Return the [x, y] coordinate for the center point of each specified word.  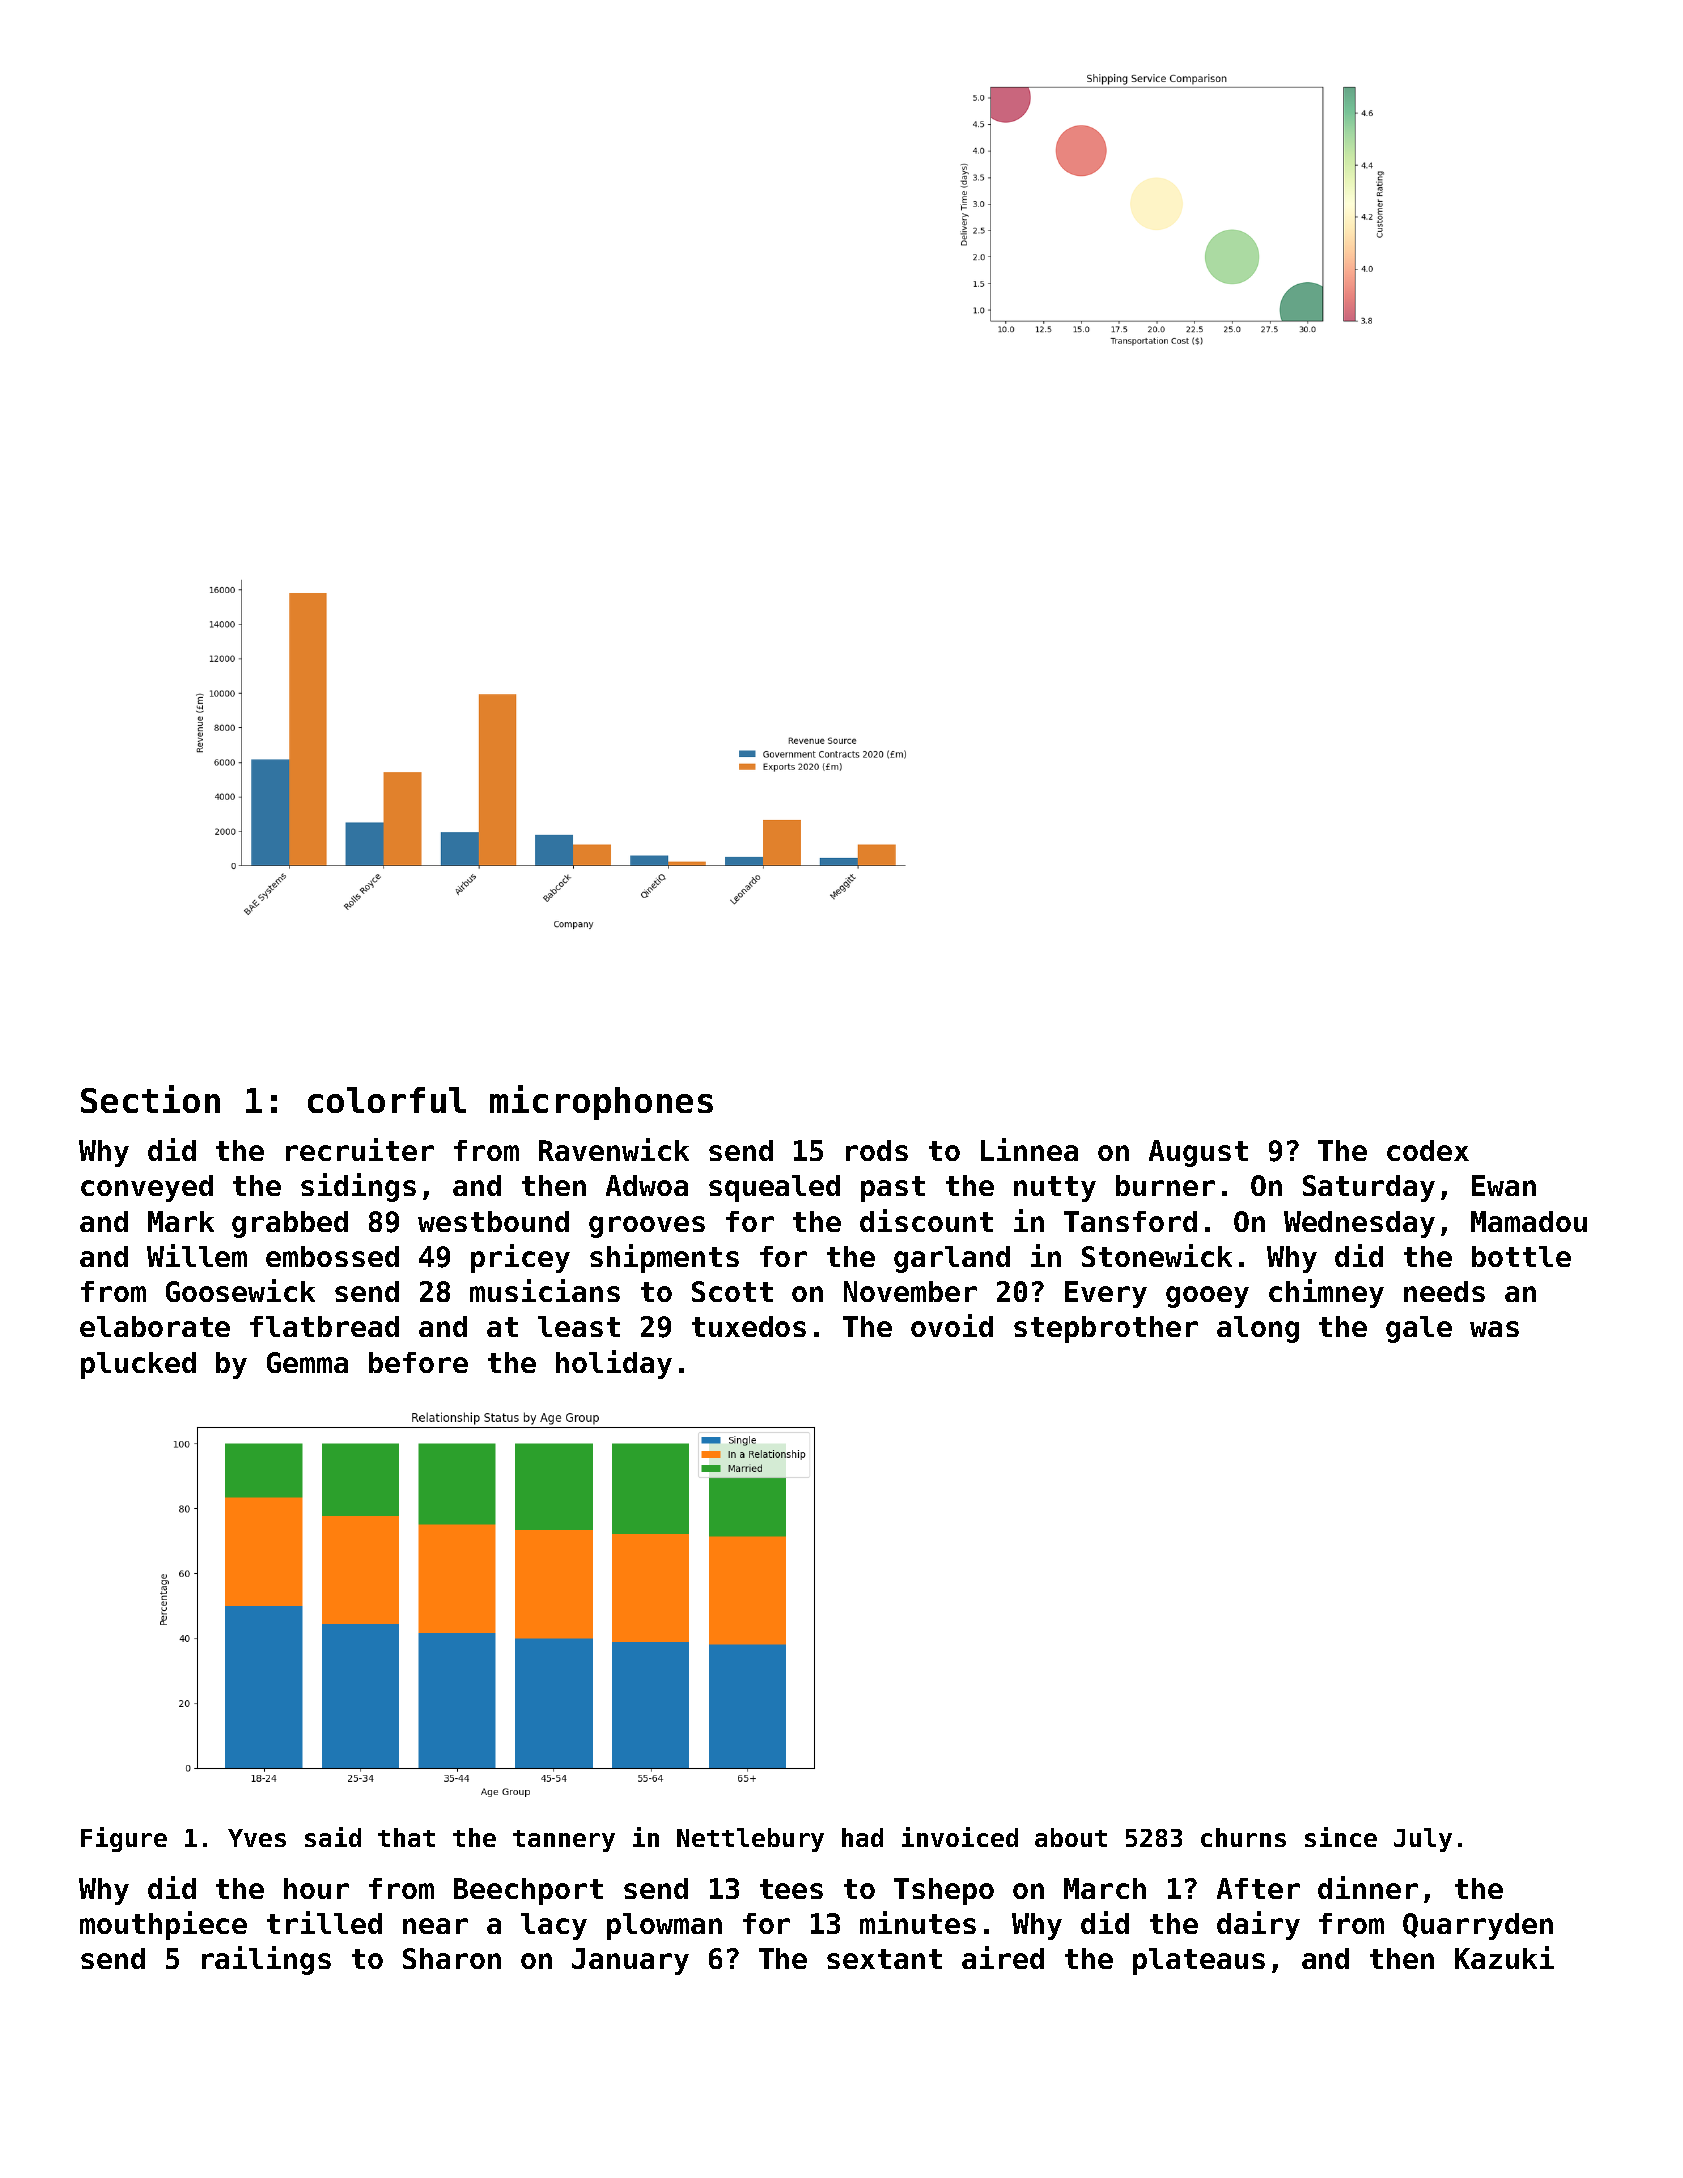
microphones [601, 1102]
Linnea [1029, 1149]
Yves [257, 1838]
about [1071, 1837]
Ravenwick [614, 1149]
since [1341, 1837]
